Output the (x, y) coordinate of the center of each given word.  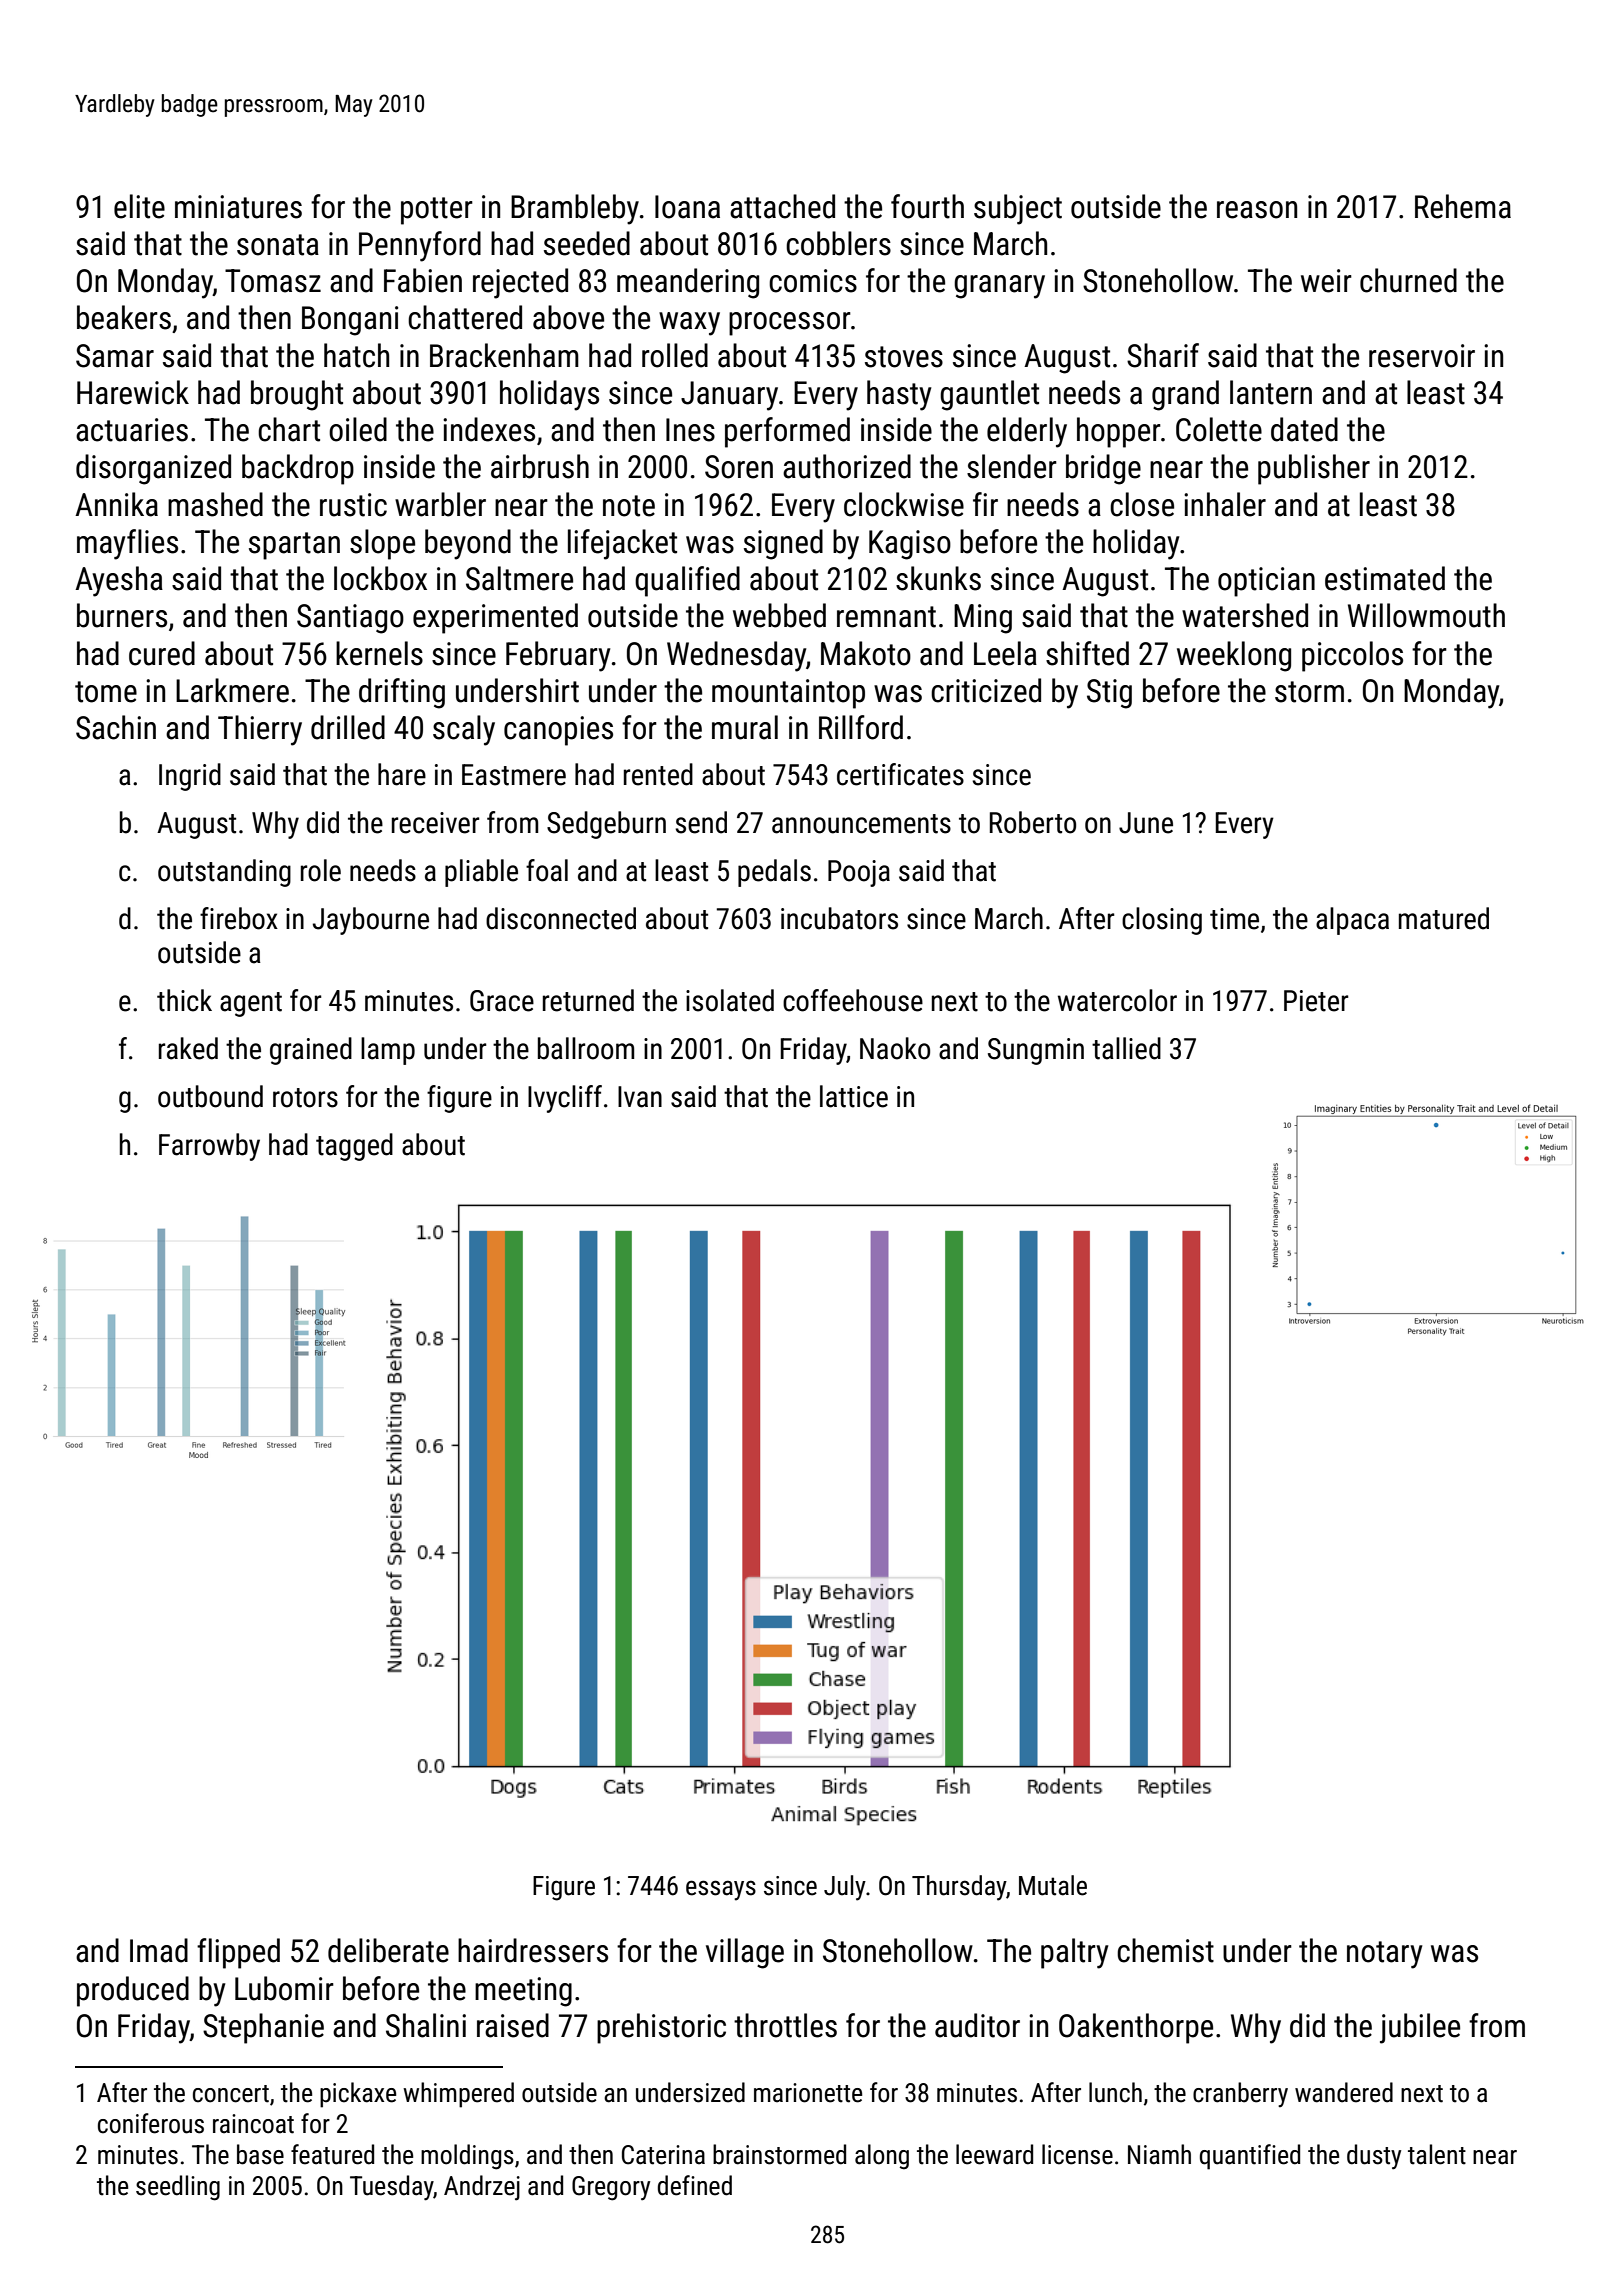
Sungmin (1036, 1051)
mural (745, 727)
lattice (854, 1096)
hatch (356, 355)
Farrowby (209, 1147)
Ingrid (190, 777)
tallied (1126, 1048)
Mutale (1053, 1885)
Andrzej (482, 2188)
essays (721, 1890)
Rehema (1463, 206)
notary (1384, 1955)
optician (1266, 582)
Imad (159, 1950)
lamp (388, 1051)
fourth (927, 206)
